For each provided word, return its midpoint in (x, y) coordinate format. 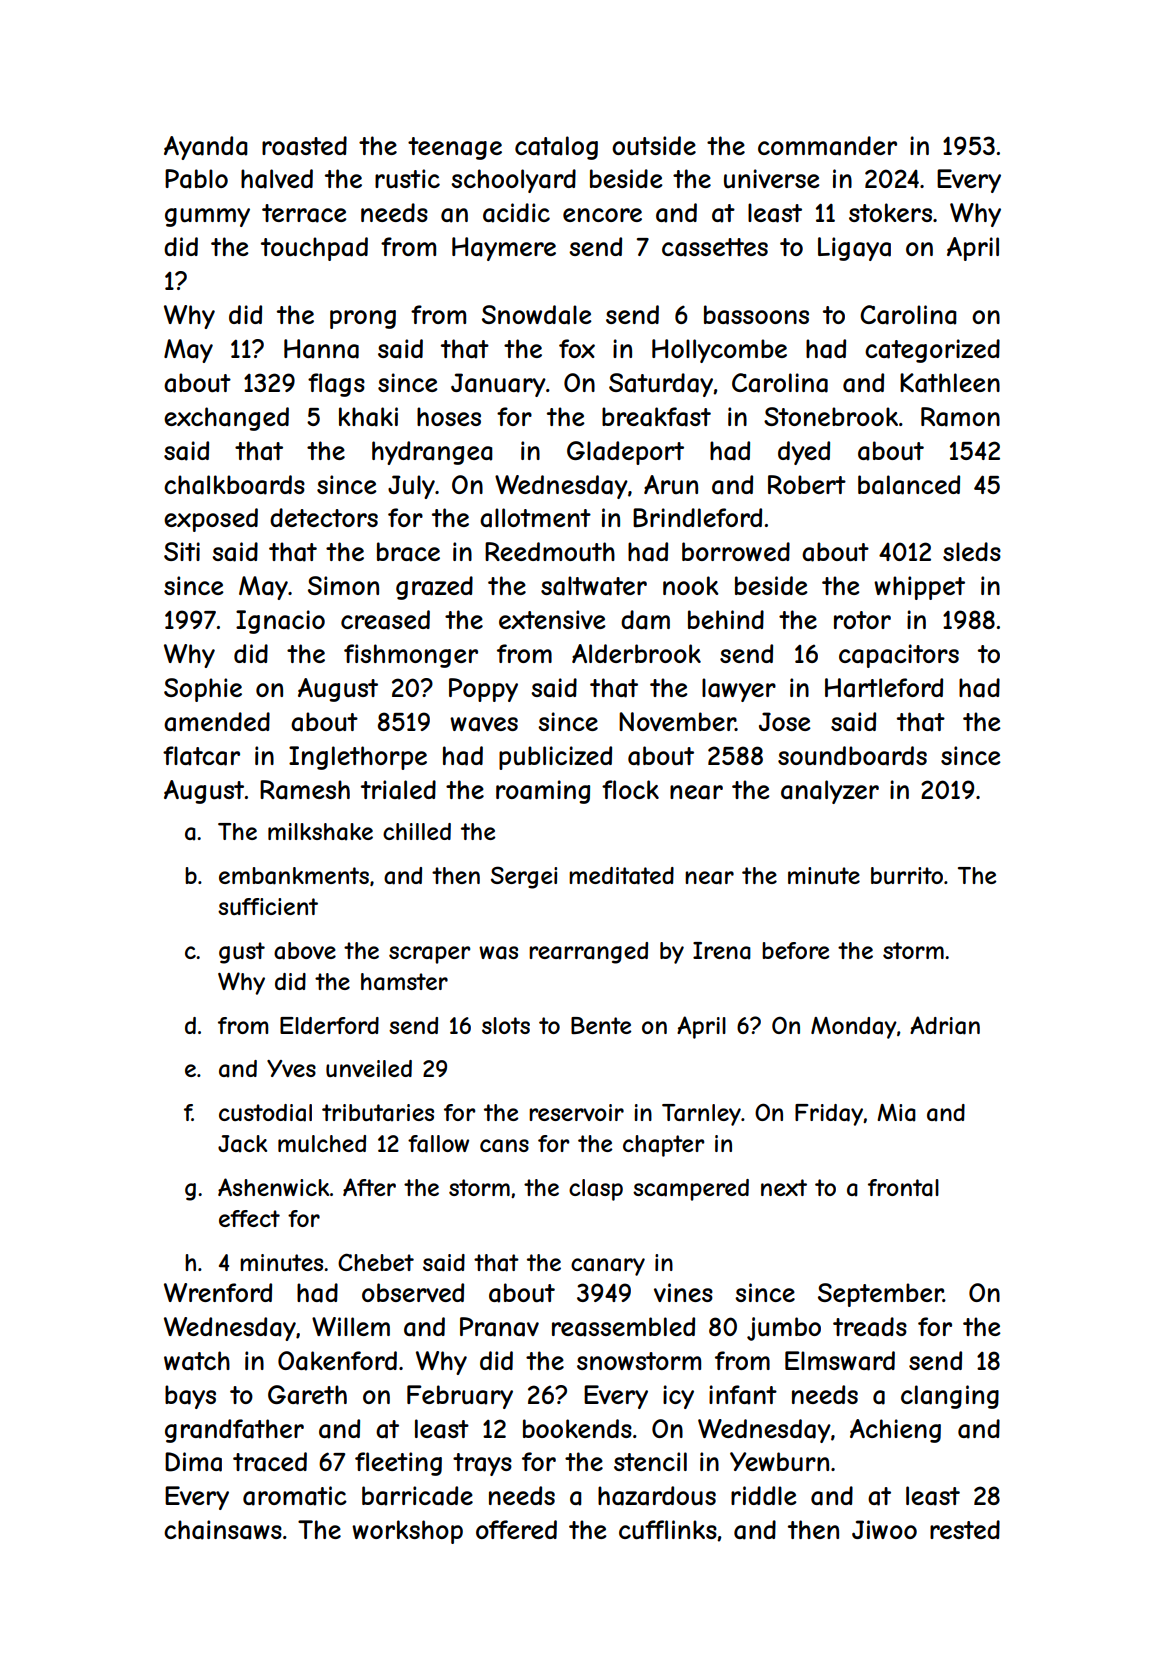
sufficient (268, 906)
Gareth (307, 1395)
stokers (890, 212)
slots (506, 1025)
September (880, 1295)
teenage (455, 148)
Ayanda (205, 148)
